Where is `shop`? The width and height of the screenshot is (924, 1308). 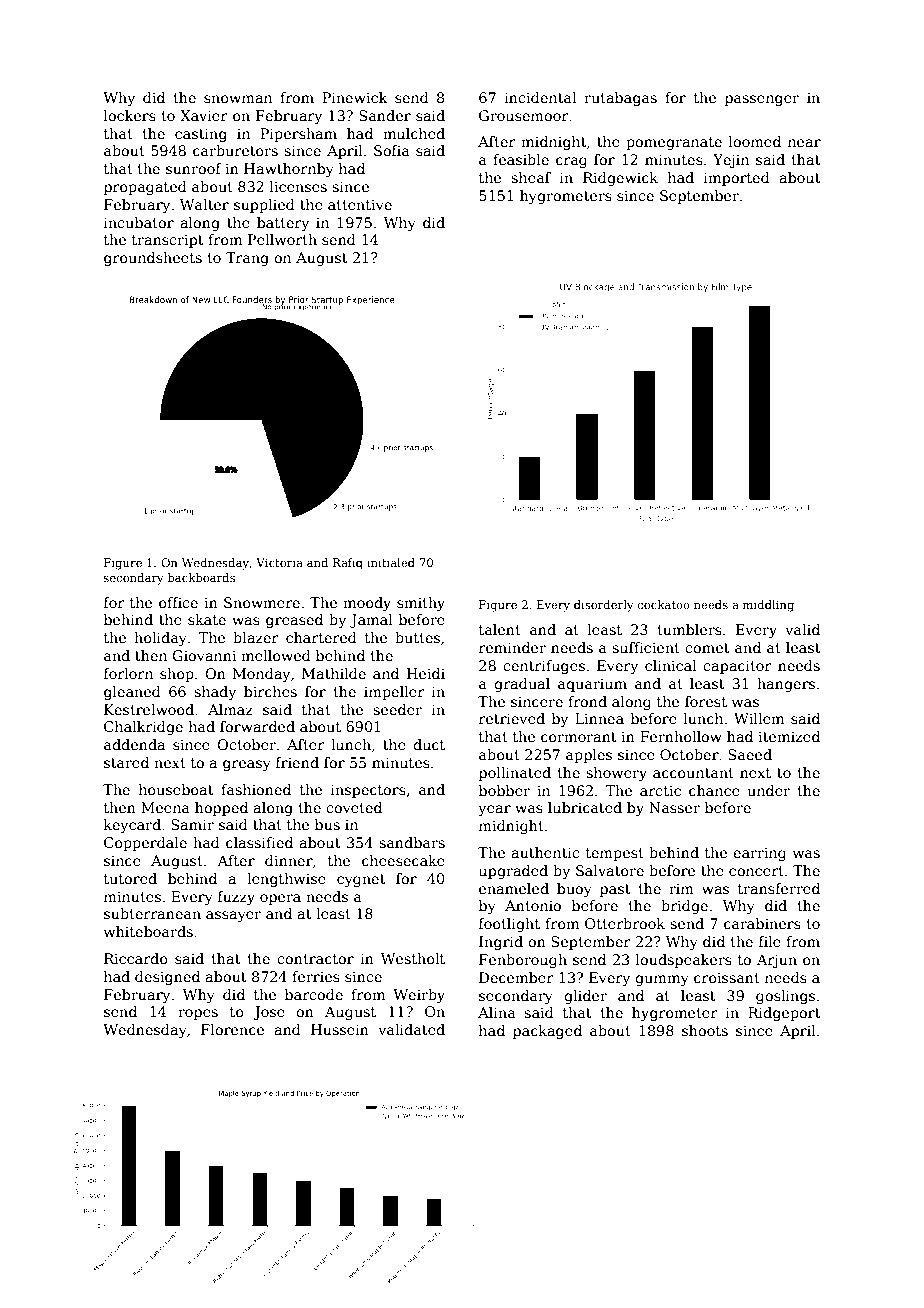 shop is located at coordinates (177, 675).
